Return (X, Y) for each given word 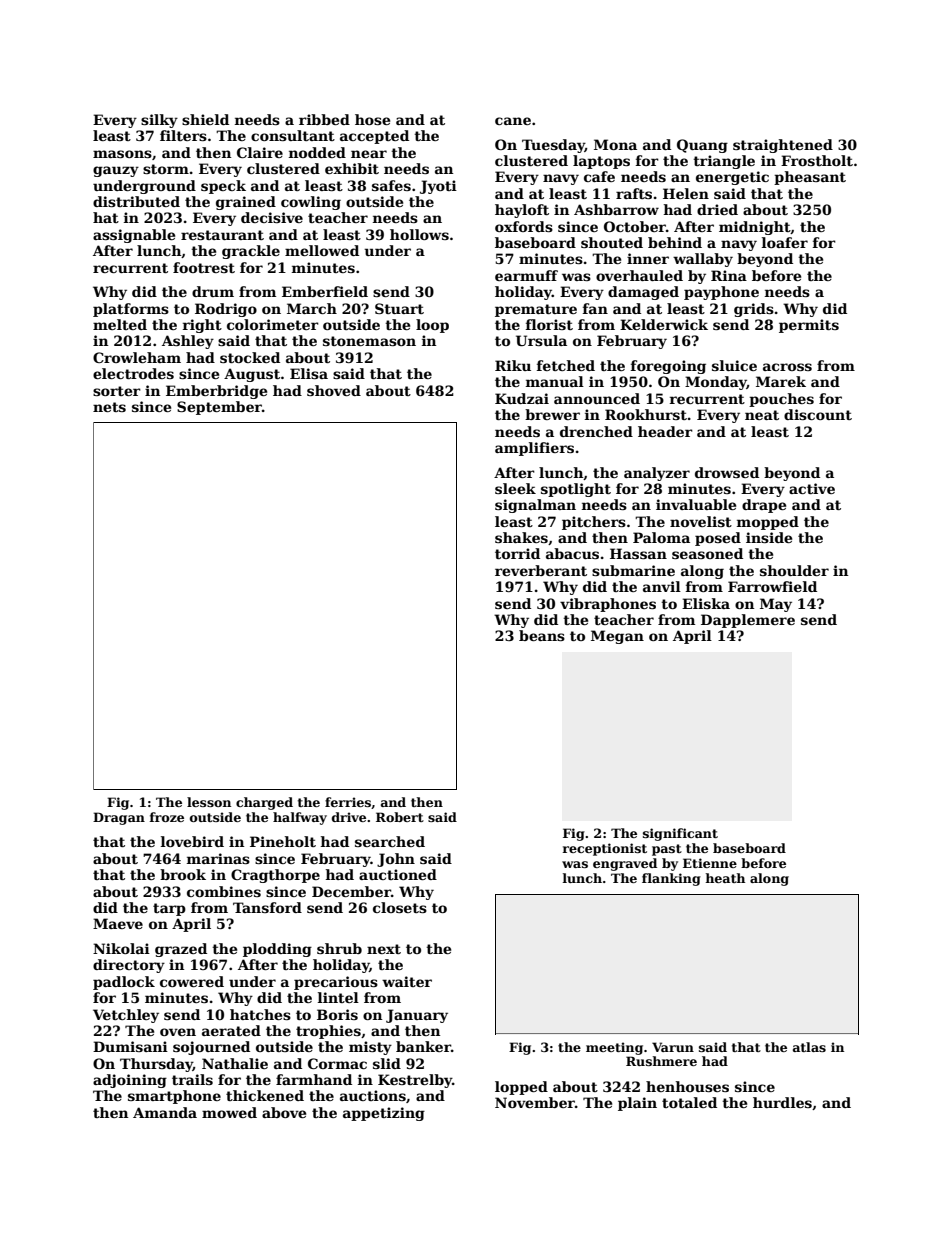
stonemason (369, 341)
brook (183, 874)
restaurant (222, 235)
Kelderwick (664, 324)
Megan (617, 637)
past (667, 850)
